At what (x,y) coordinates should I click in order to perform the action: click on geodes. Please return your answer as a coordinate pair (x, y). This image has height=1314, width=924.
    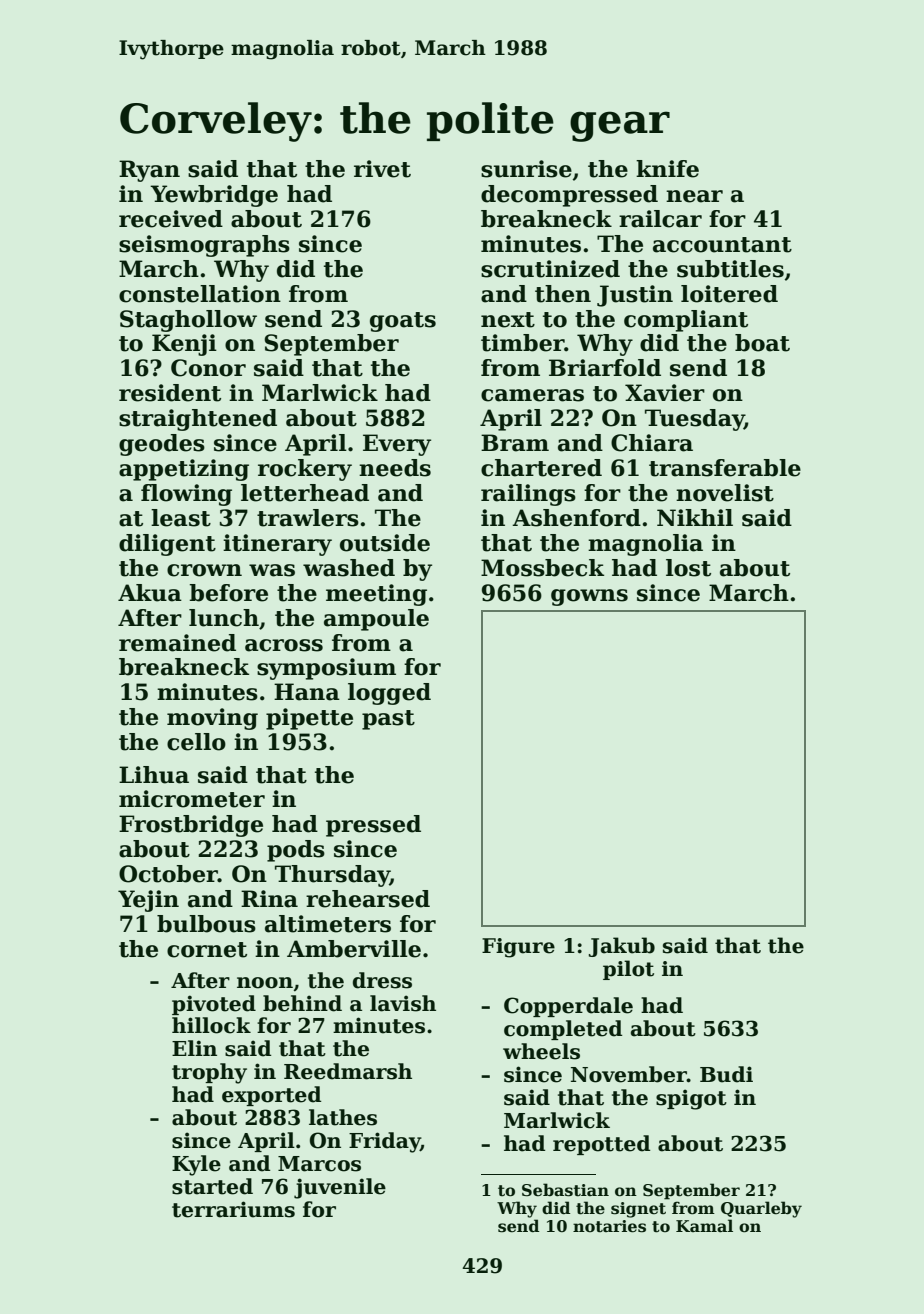
    Looking at the image, I should click on (162, 445).
